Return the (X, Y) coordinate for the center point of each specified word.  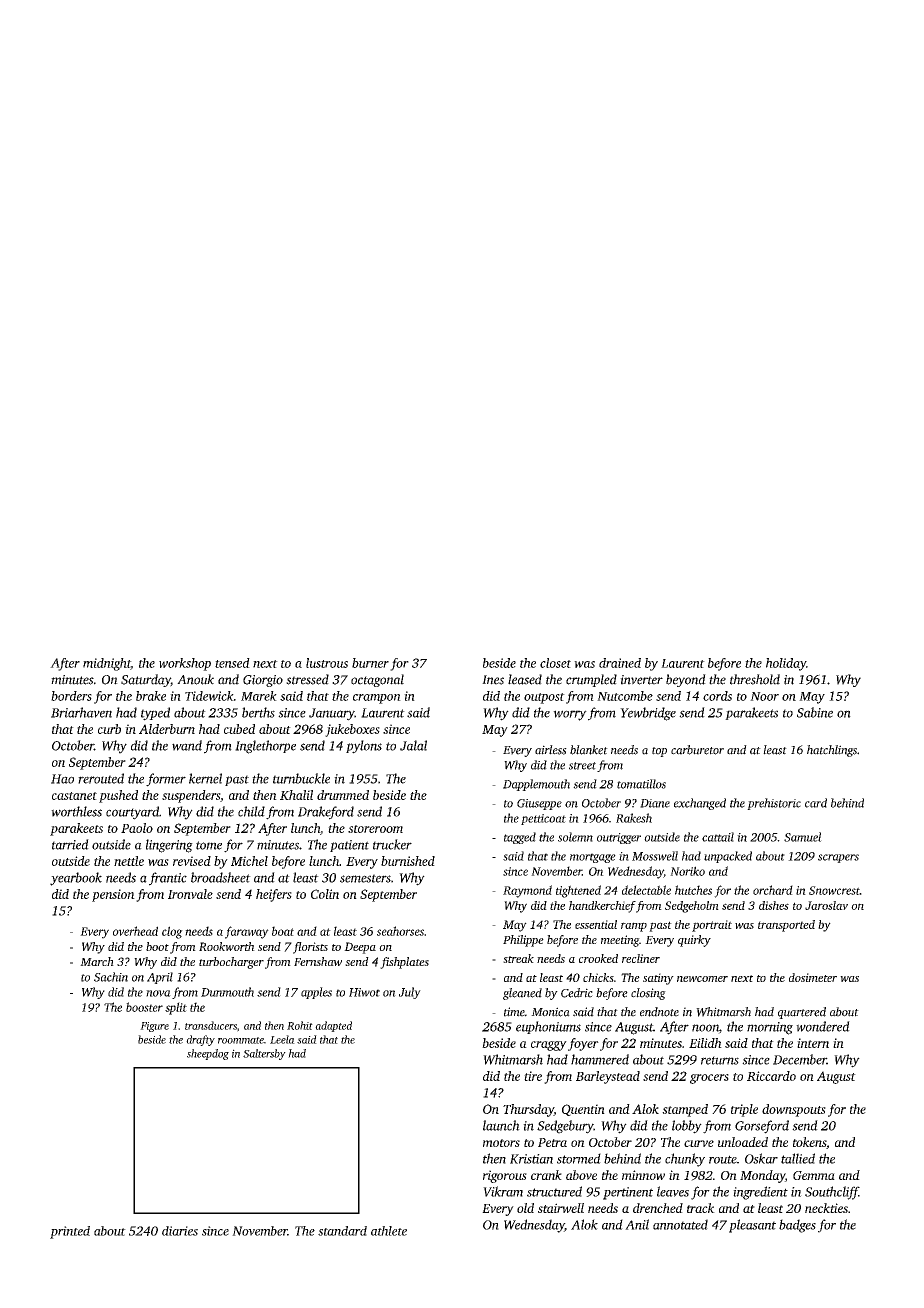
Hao (62, 779)
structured (554, 1191)
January (332, 714)
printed (70, 1232)
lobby (687, 1127)
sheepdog (208, 1054)
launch (501, 1125)
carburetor (697, 750)
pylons (364, 747)
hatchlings (832, 751)
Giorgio (263, 681)
